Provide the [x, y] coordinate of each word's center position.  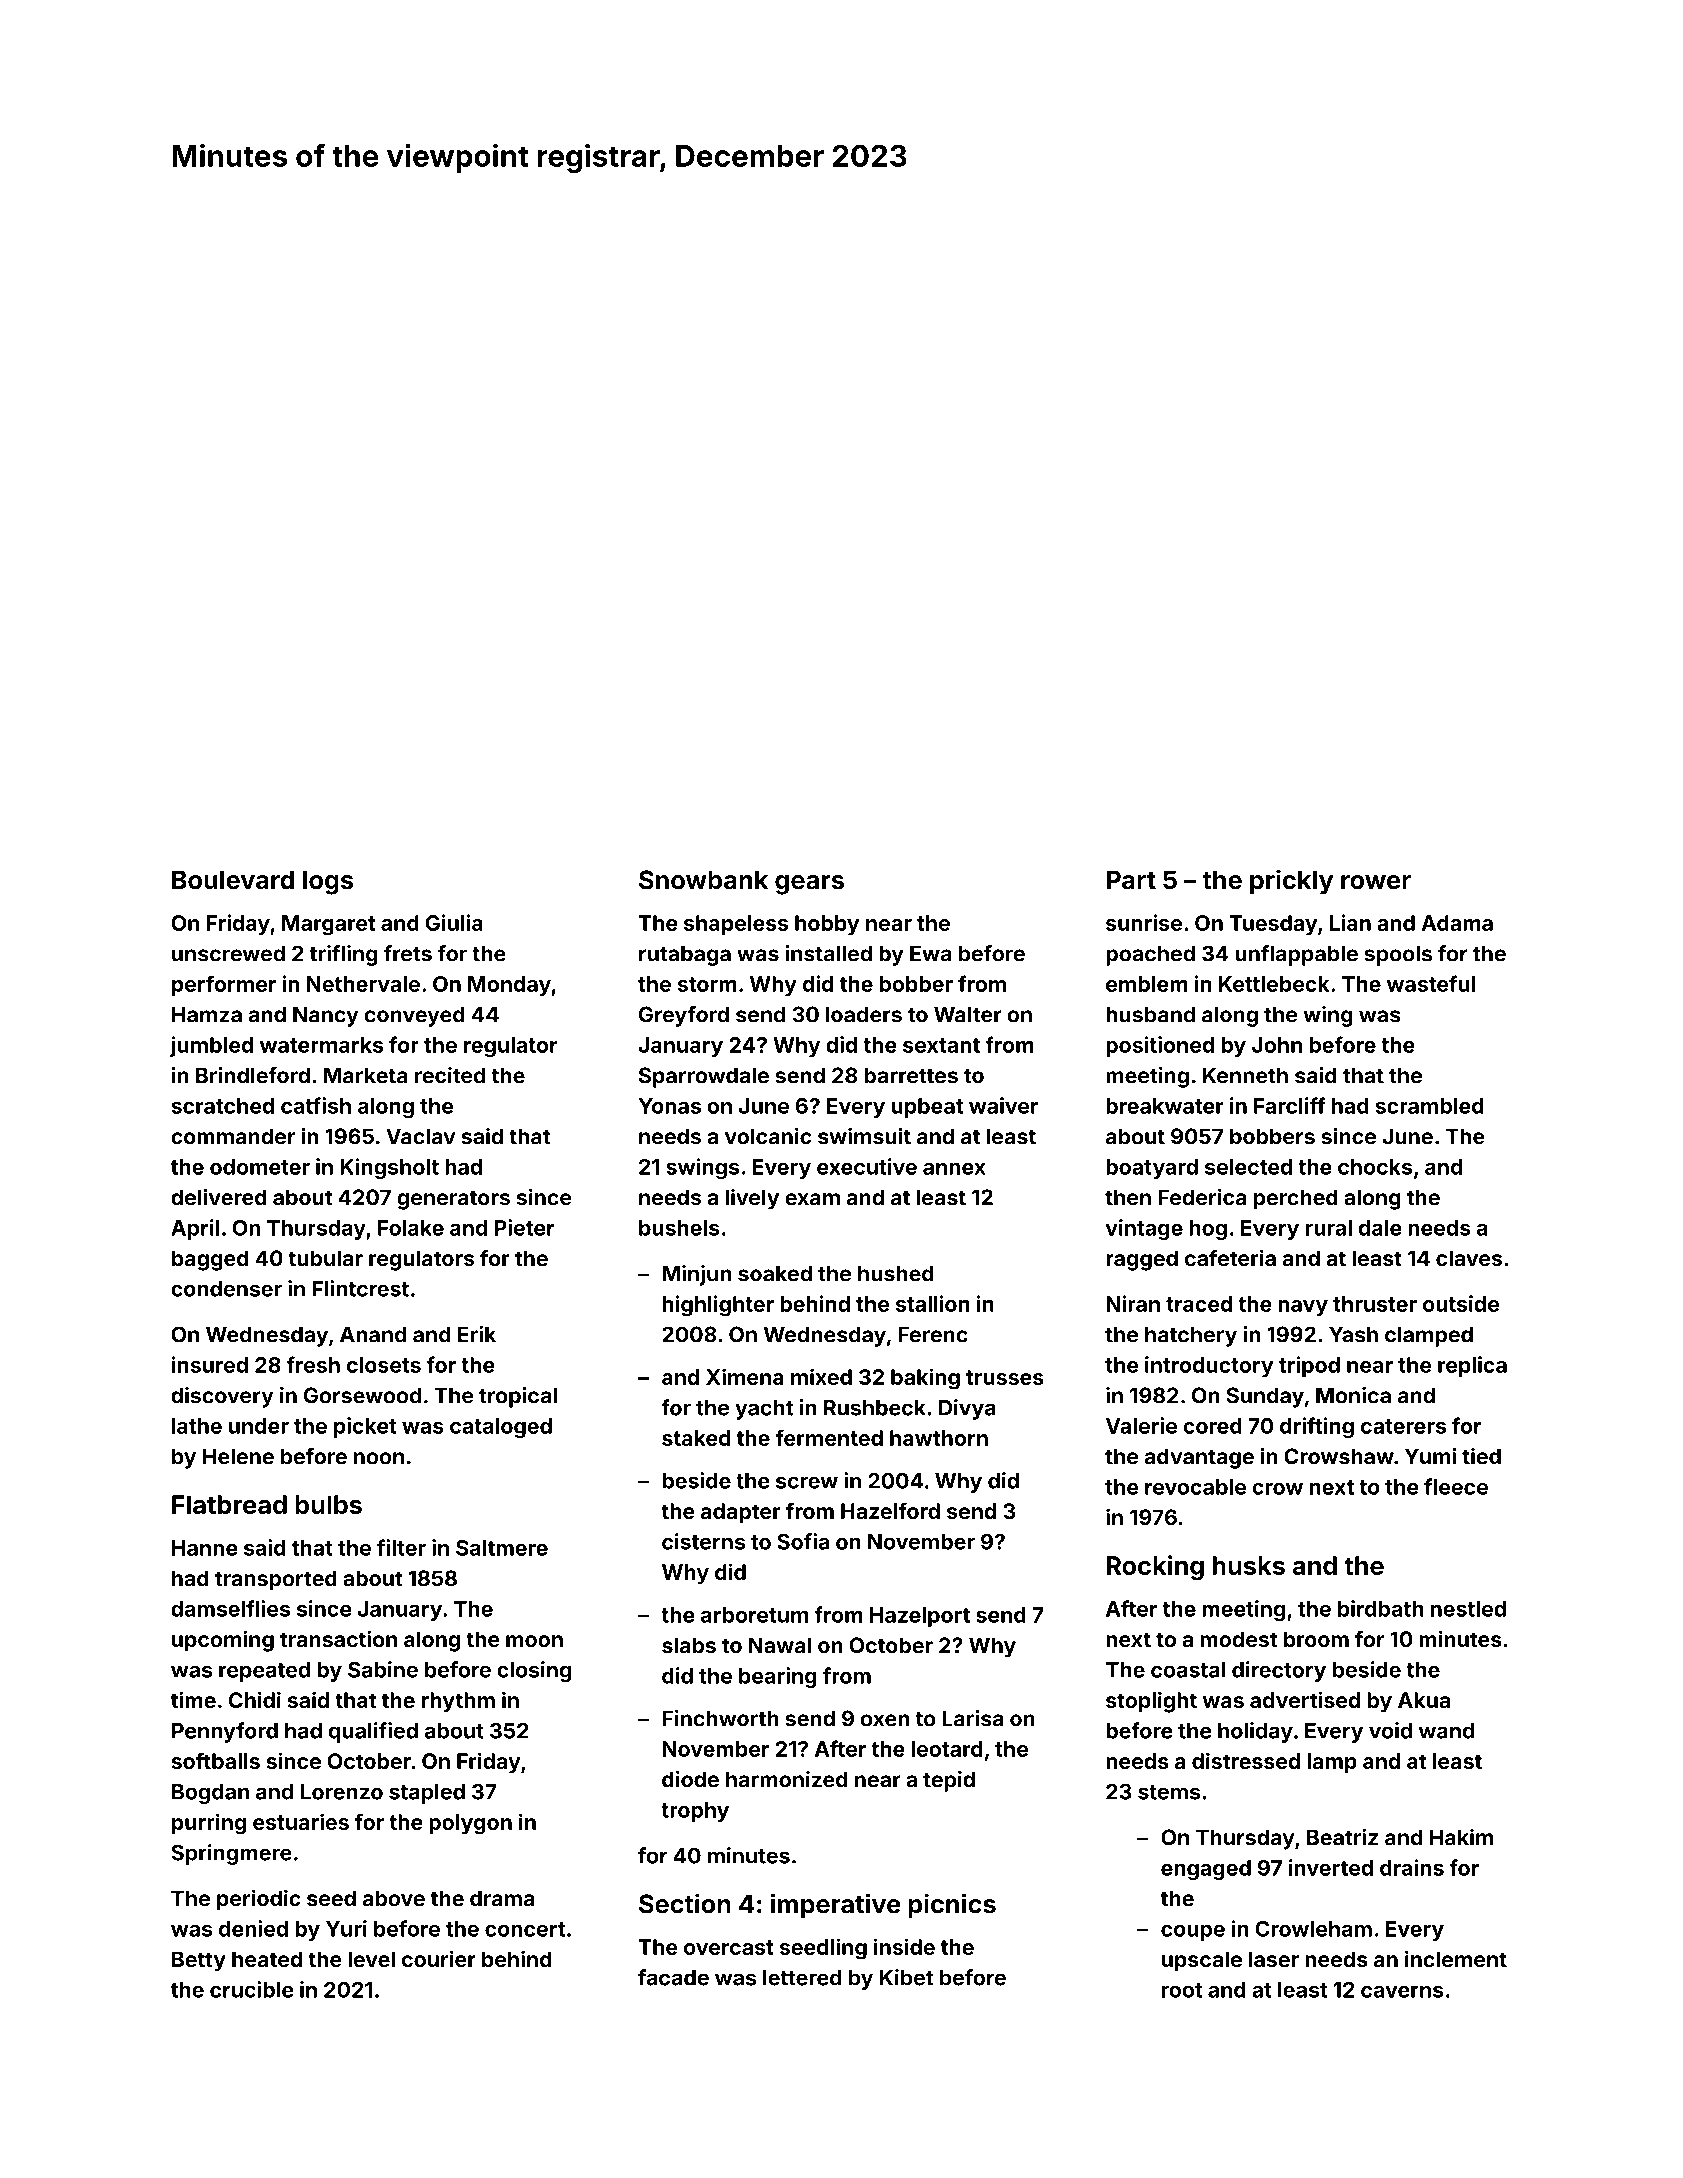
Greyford [684, 1016]
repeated [264, 1672]
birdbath [1381, 1608]
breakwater [1165, 1106]
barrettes [911, 1075]
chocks [1375, 1167]
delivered [219, 1197]
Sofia [803, 1541]
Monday [509, 986]
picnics [952, 1906]
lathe [197, 1426]
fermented [829, 1437]
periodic [259, 1900]
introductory [1209, 1366]
